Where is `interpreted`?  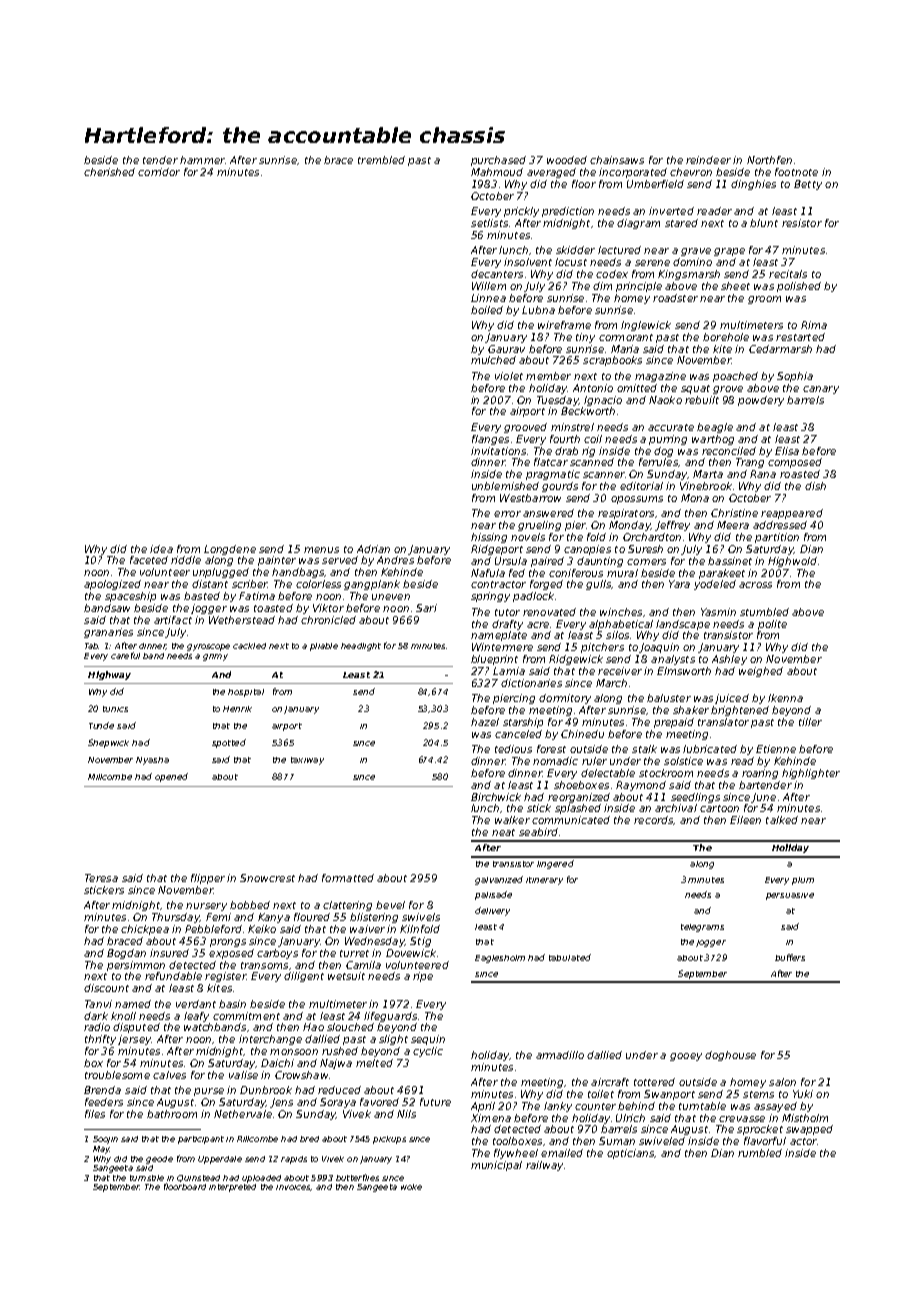
interpreted is located at coordinates (232, 1188).
